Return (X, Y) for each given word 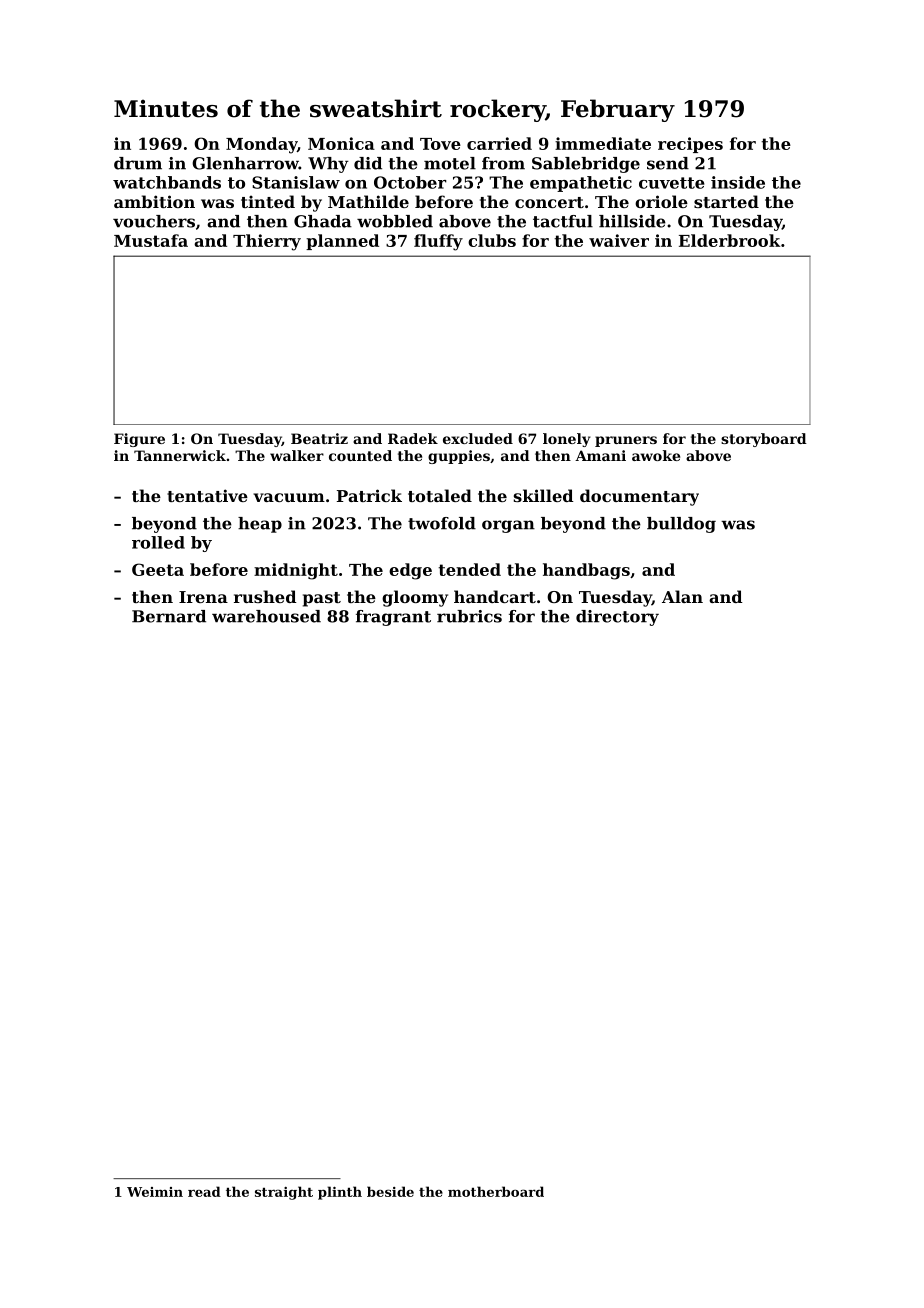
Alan (682, 596)
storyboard (764, 440)
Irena (203, 597)
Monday (261, 145)
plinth (340, 1193)
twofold (442, 523)
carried (499, 143)
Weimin (155, 1192)
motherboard (496, 1191)
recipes (690, 145)
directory (617, 618)
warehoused (266, 616)
